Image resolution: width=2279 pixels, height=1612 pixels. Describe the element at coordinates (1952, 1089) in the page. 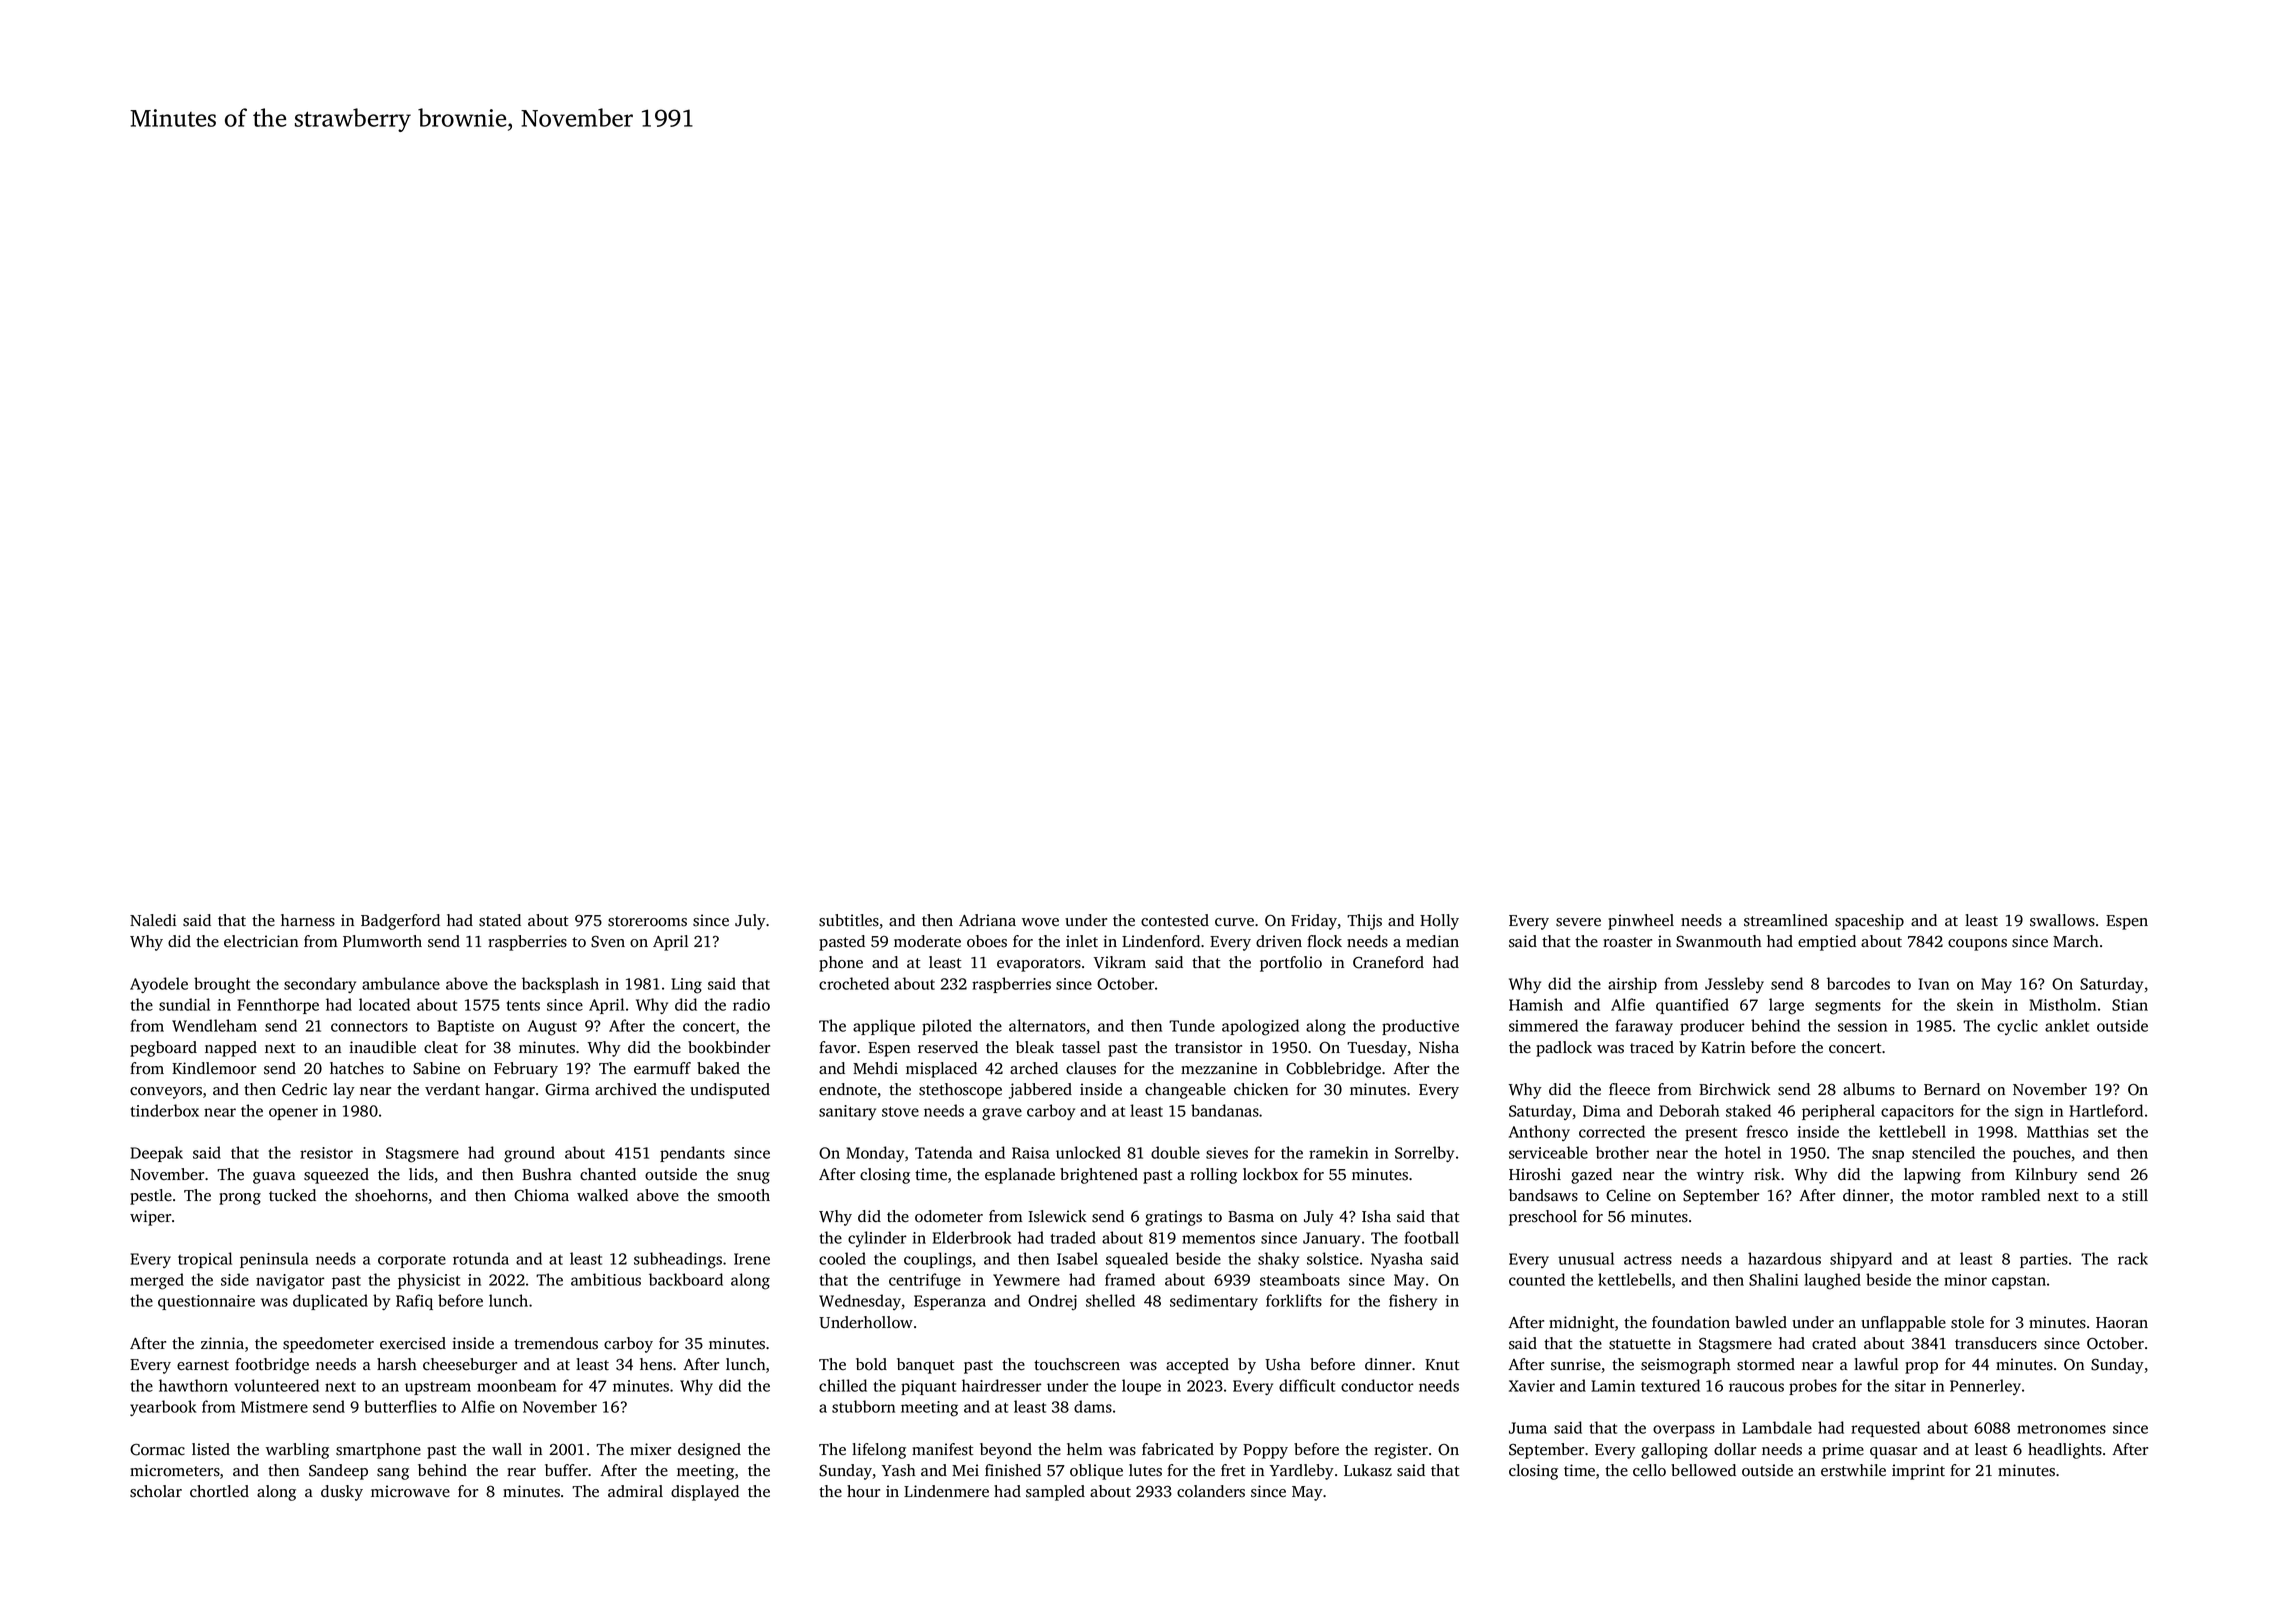

I see `Bernard` at that location.
